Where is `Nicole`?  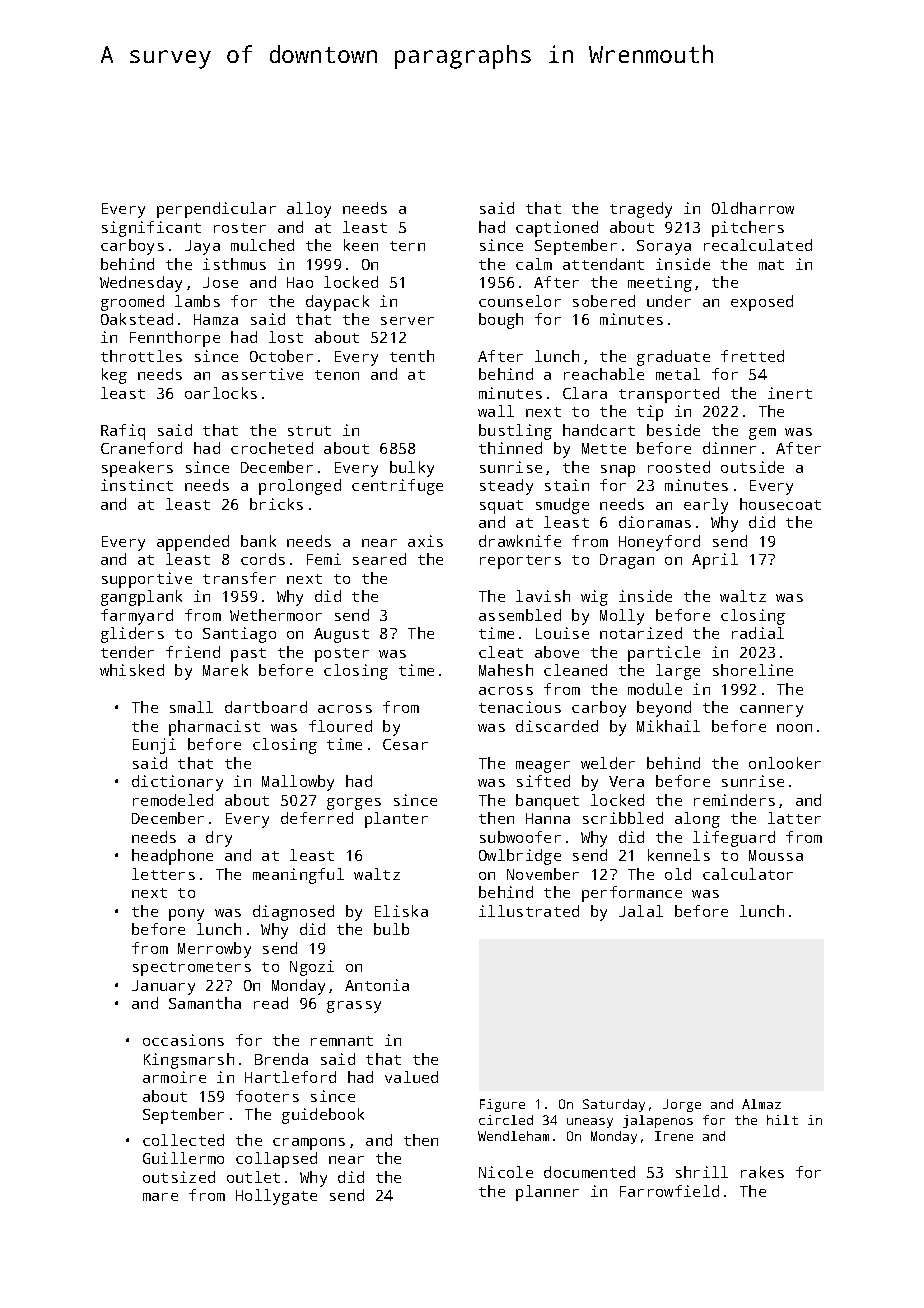 Nicole is located at coordinates (506, 1172).
